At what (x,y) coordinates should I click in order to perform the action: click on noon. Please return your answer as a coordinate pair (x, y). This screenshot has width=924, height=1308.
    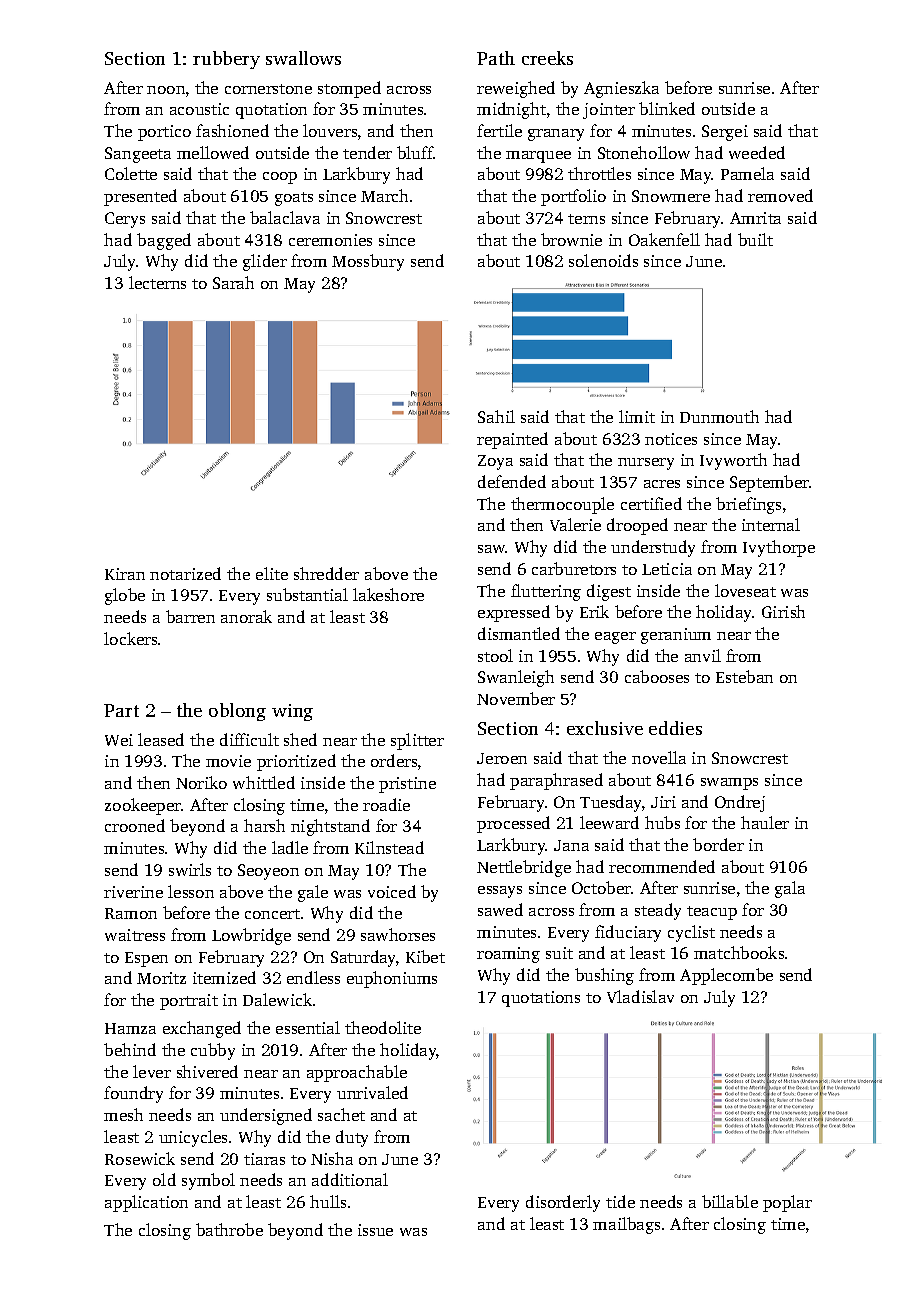
    Looking at the image, I should click on (166, 90).
